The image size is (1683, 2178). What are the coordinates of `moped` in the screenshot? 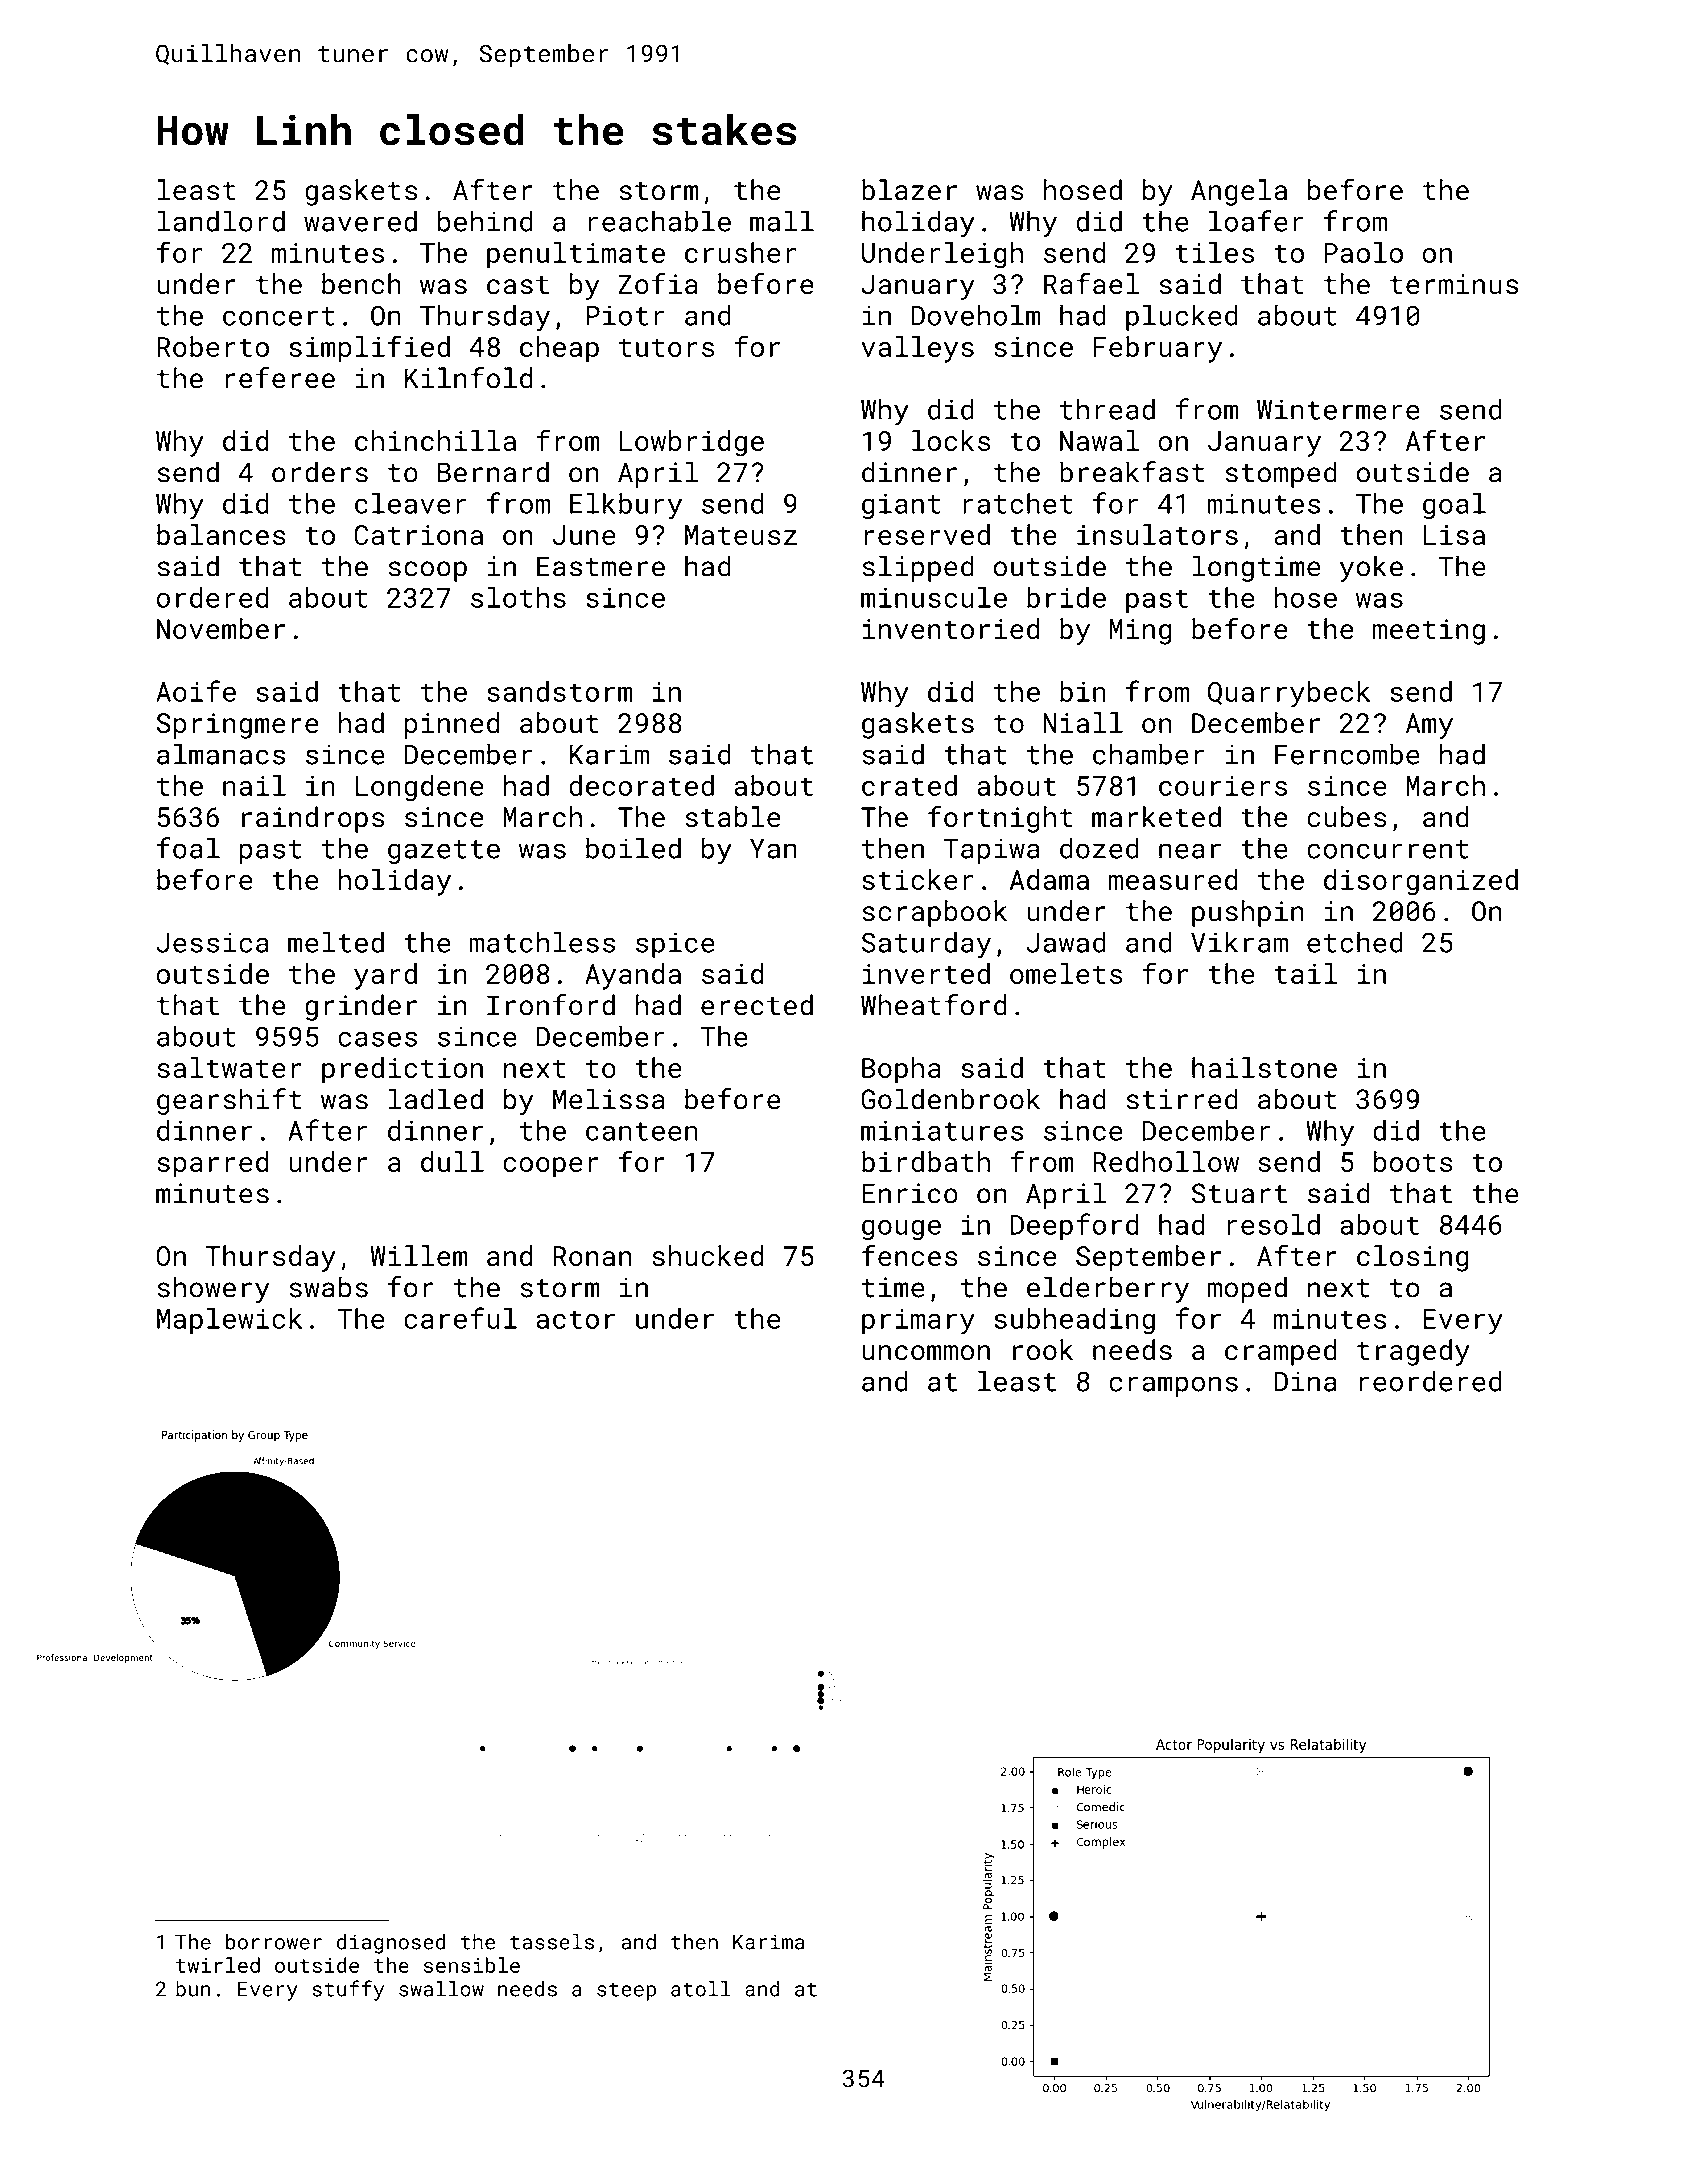 It's located at (1247, 1289).
